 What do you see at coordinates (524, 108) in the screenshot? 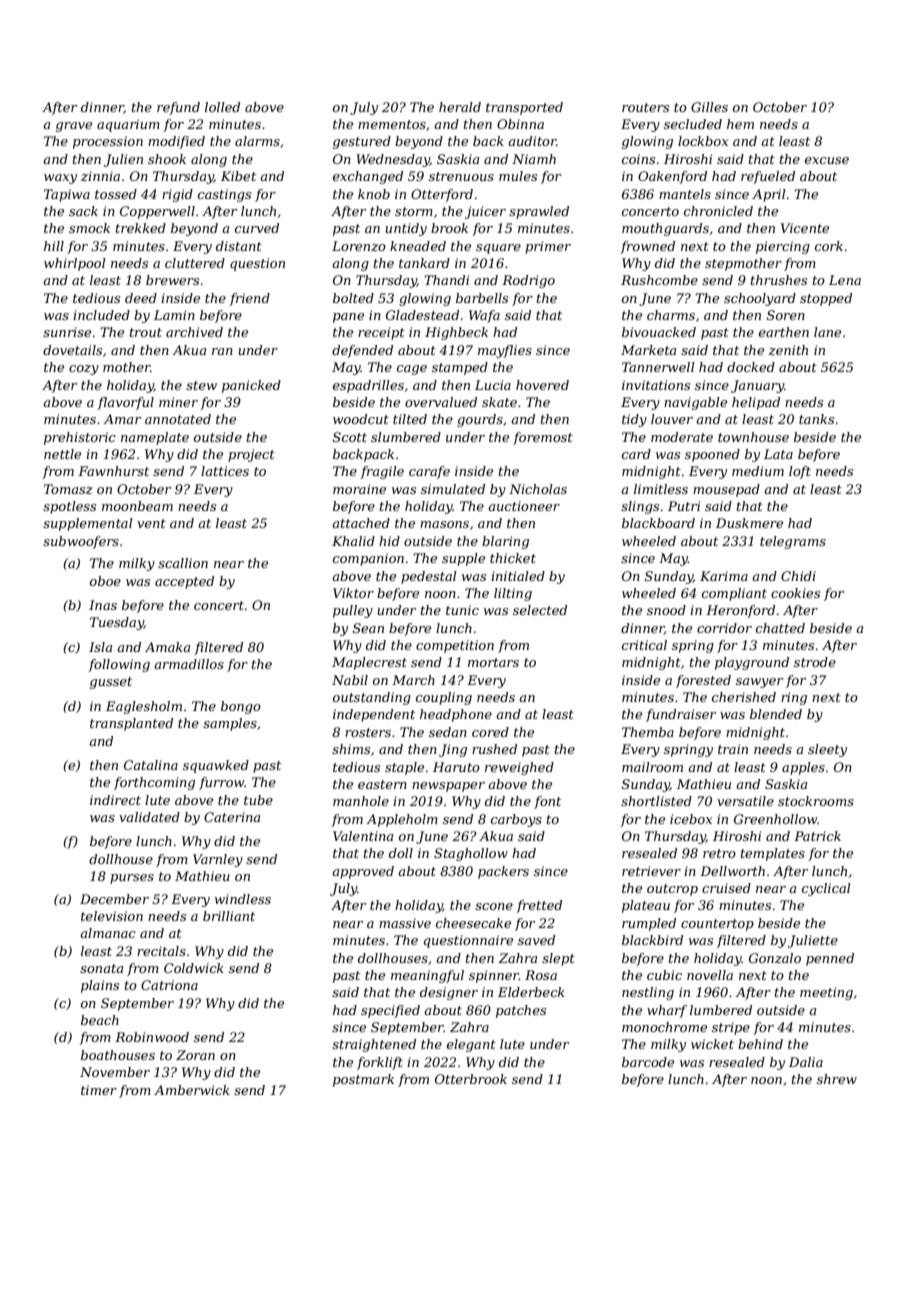
I see `transported` at bounding box center [524, 108].
